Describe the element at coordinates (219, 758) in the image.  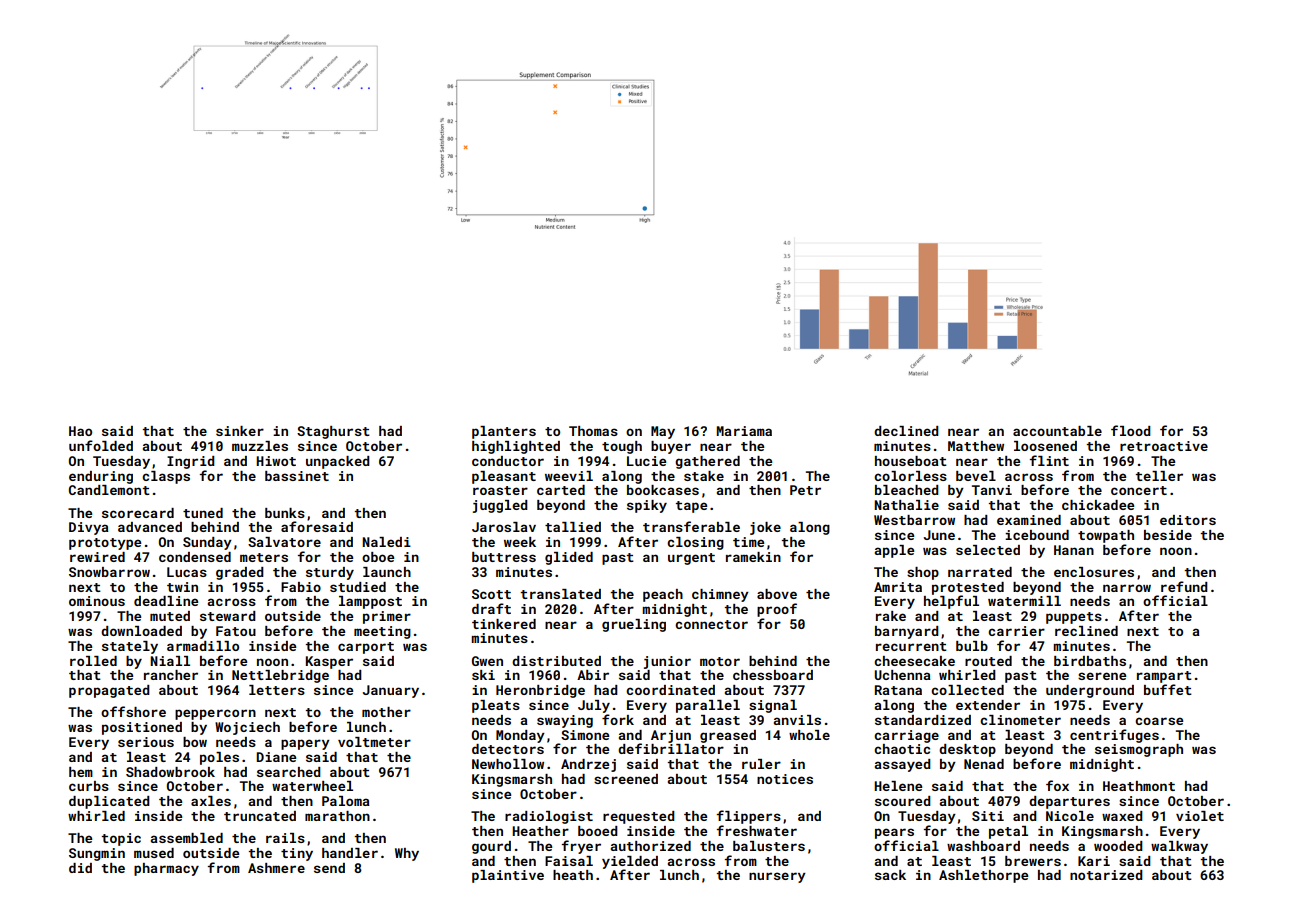
I see `poles` at that location.
